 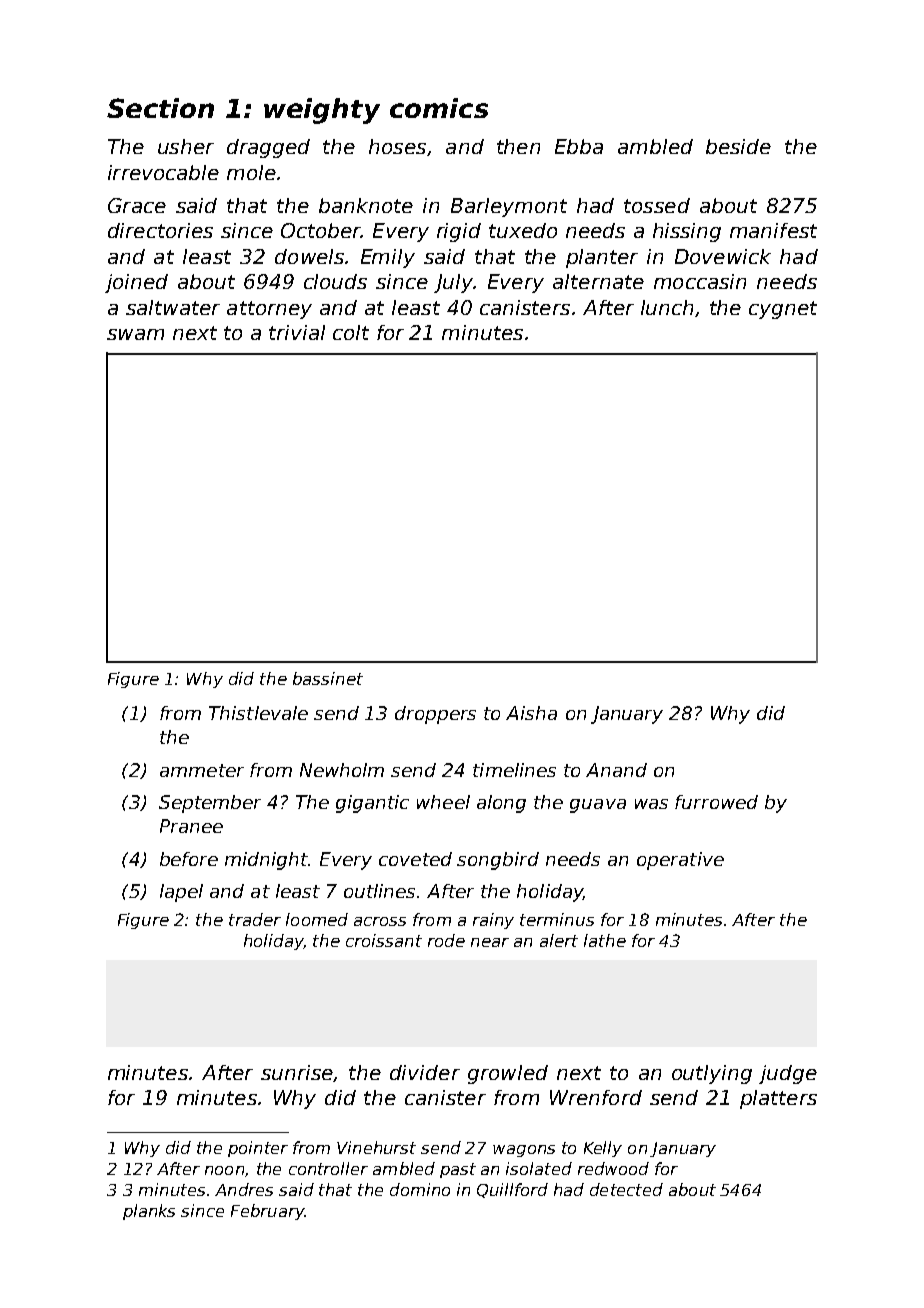 What do you see at coordinates (439, 108) in the screenshot?
I see `comics` at bounding box center [439, 108].
